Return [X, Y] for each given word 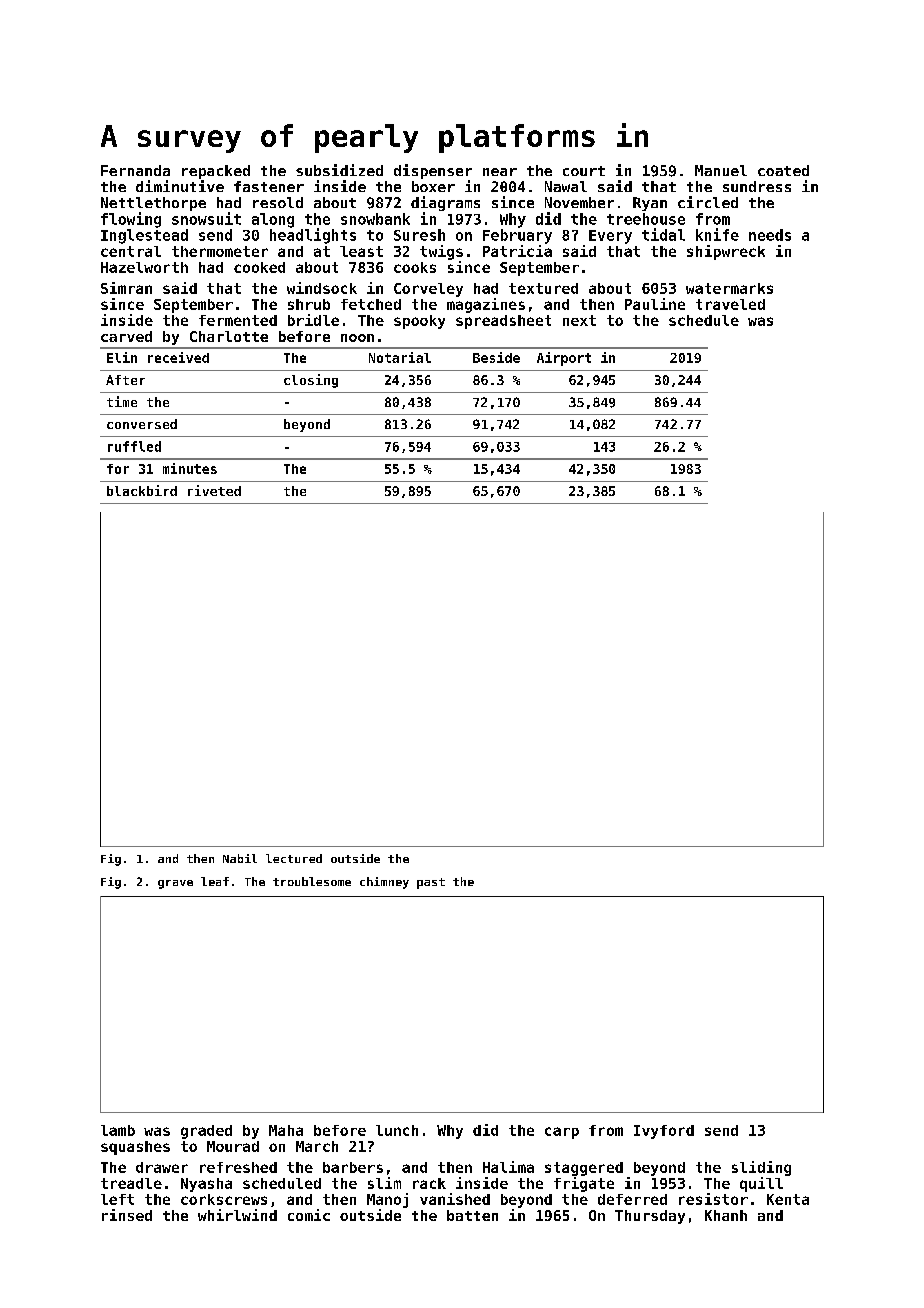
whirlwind [237, 1215]
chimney [384, 883]
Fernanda [135, 170]
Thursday [650, 1217]
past [431, 883]
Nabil [240, 858]
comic [309, 1215]
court [584, 171]
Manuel [721, 170]
